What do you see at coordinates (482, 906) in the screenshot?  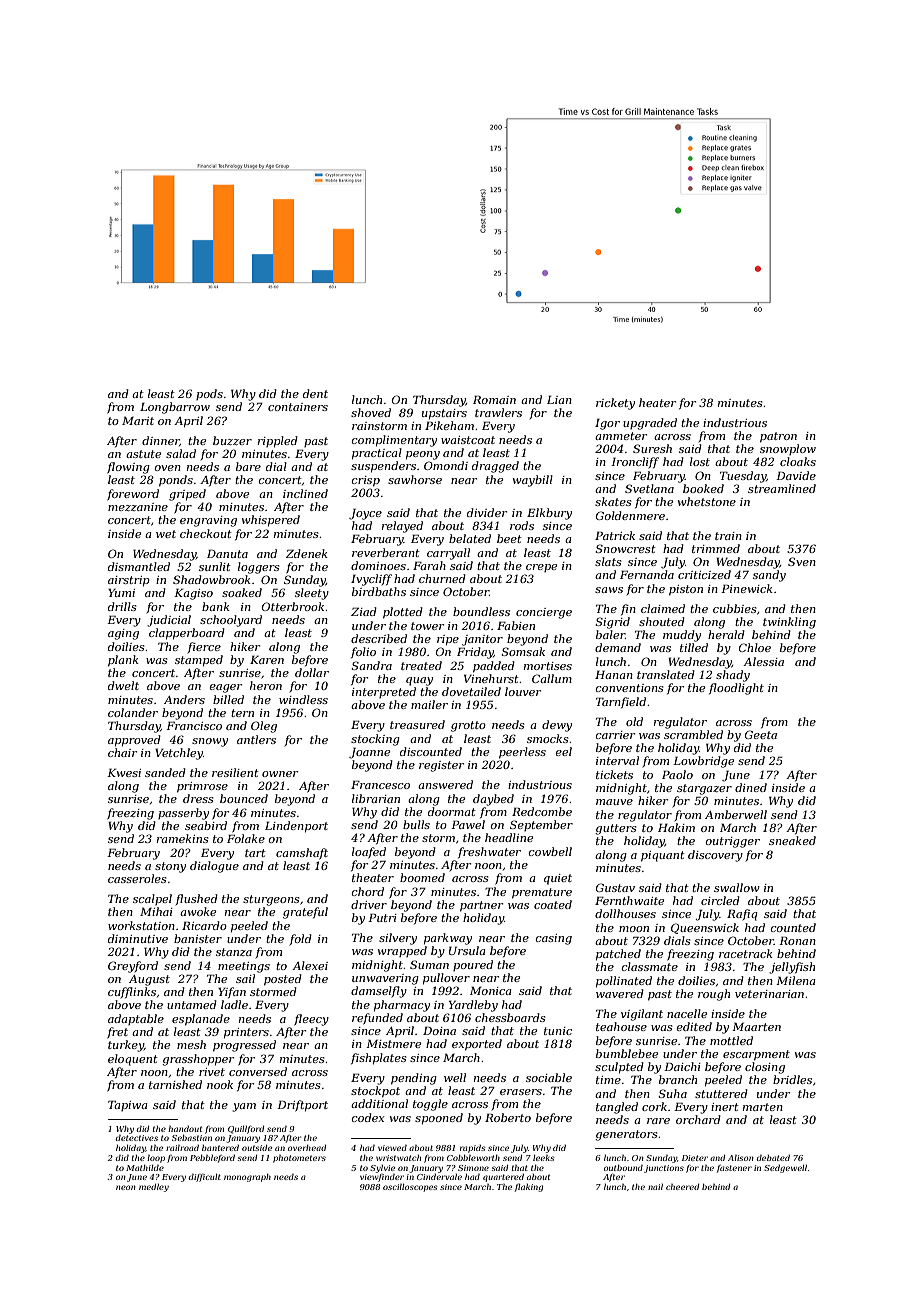 I see `partner` at bounding box center [482, 906].
